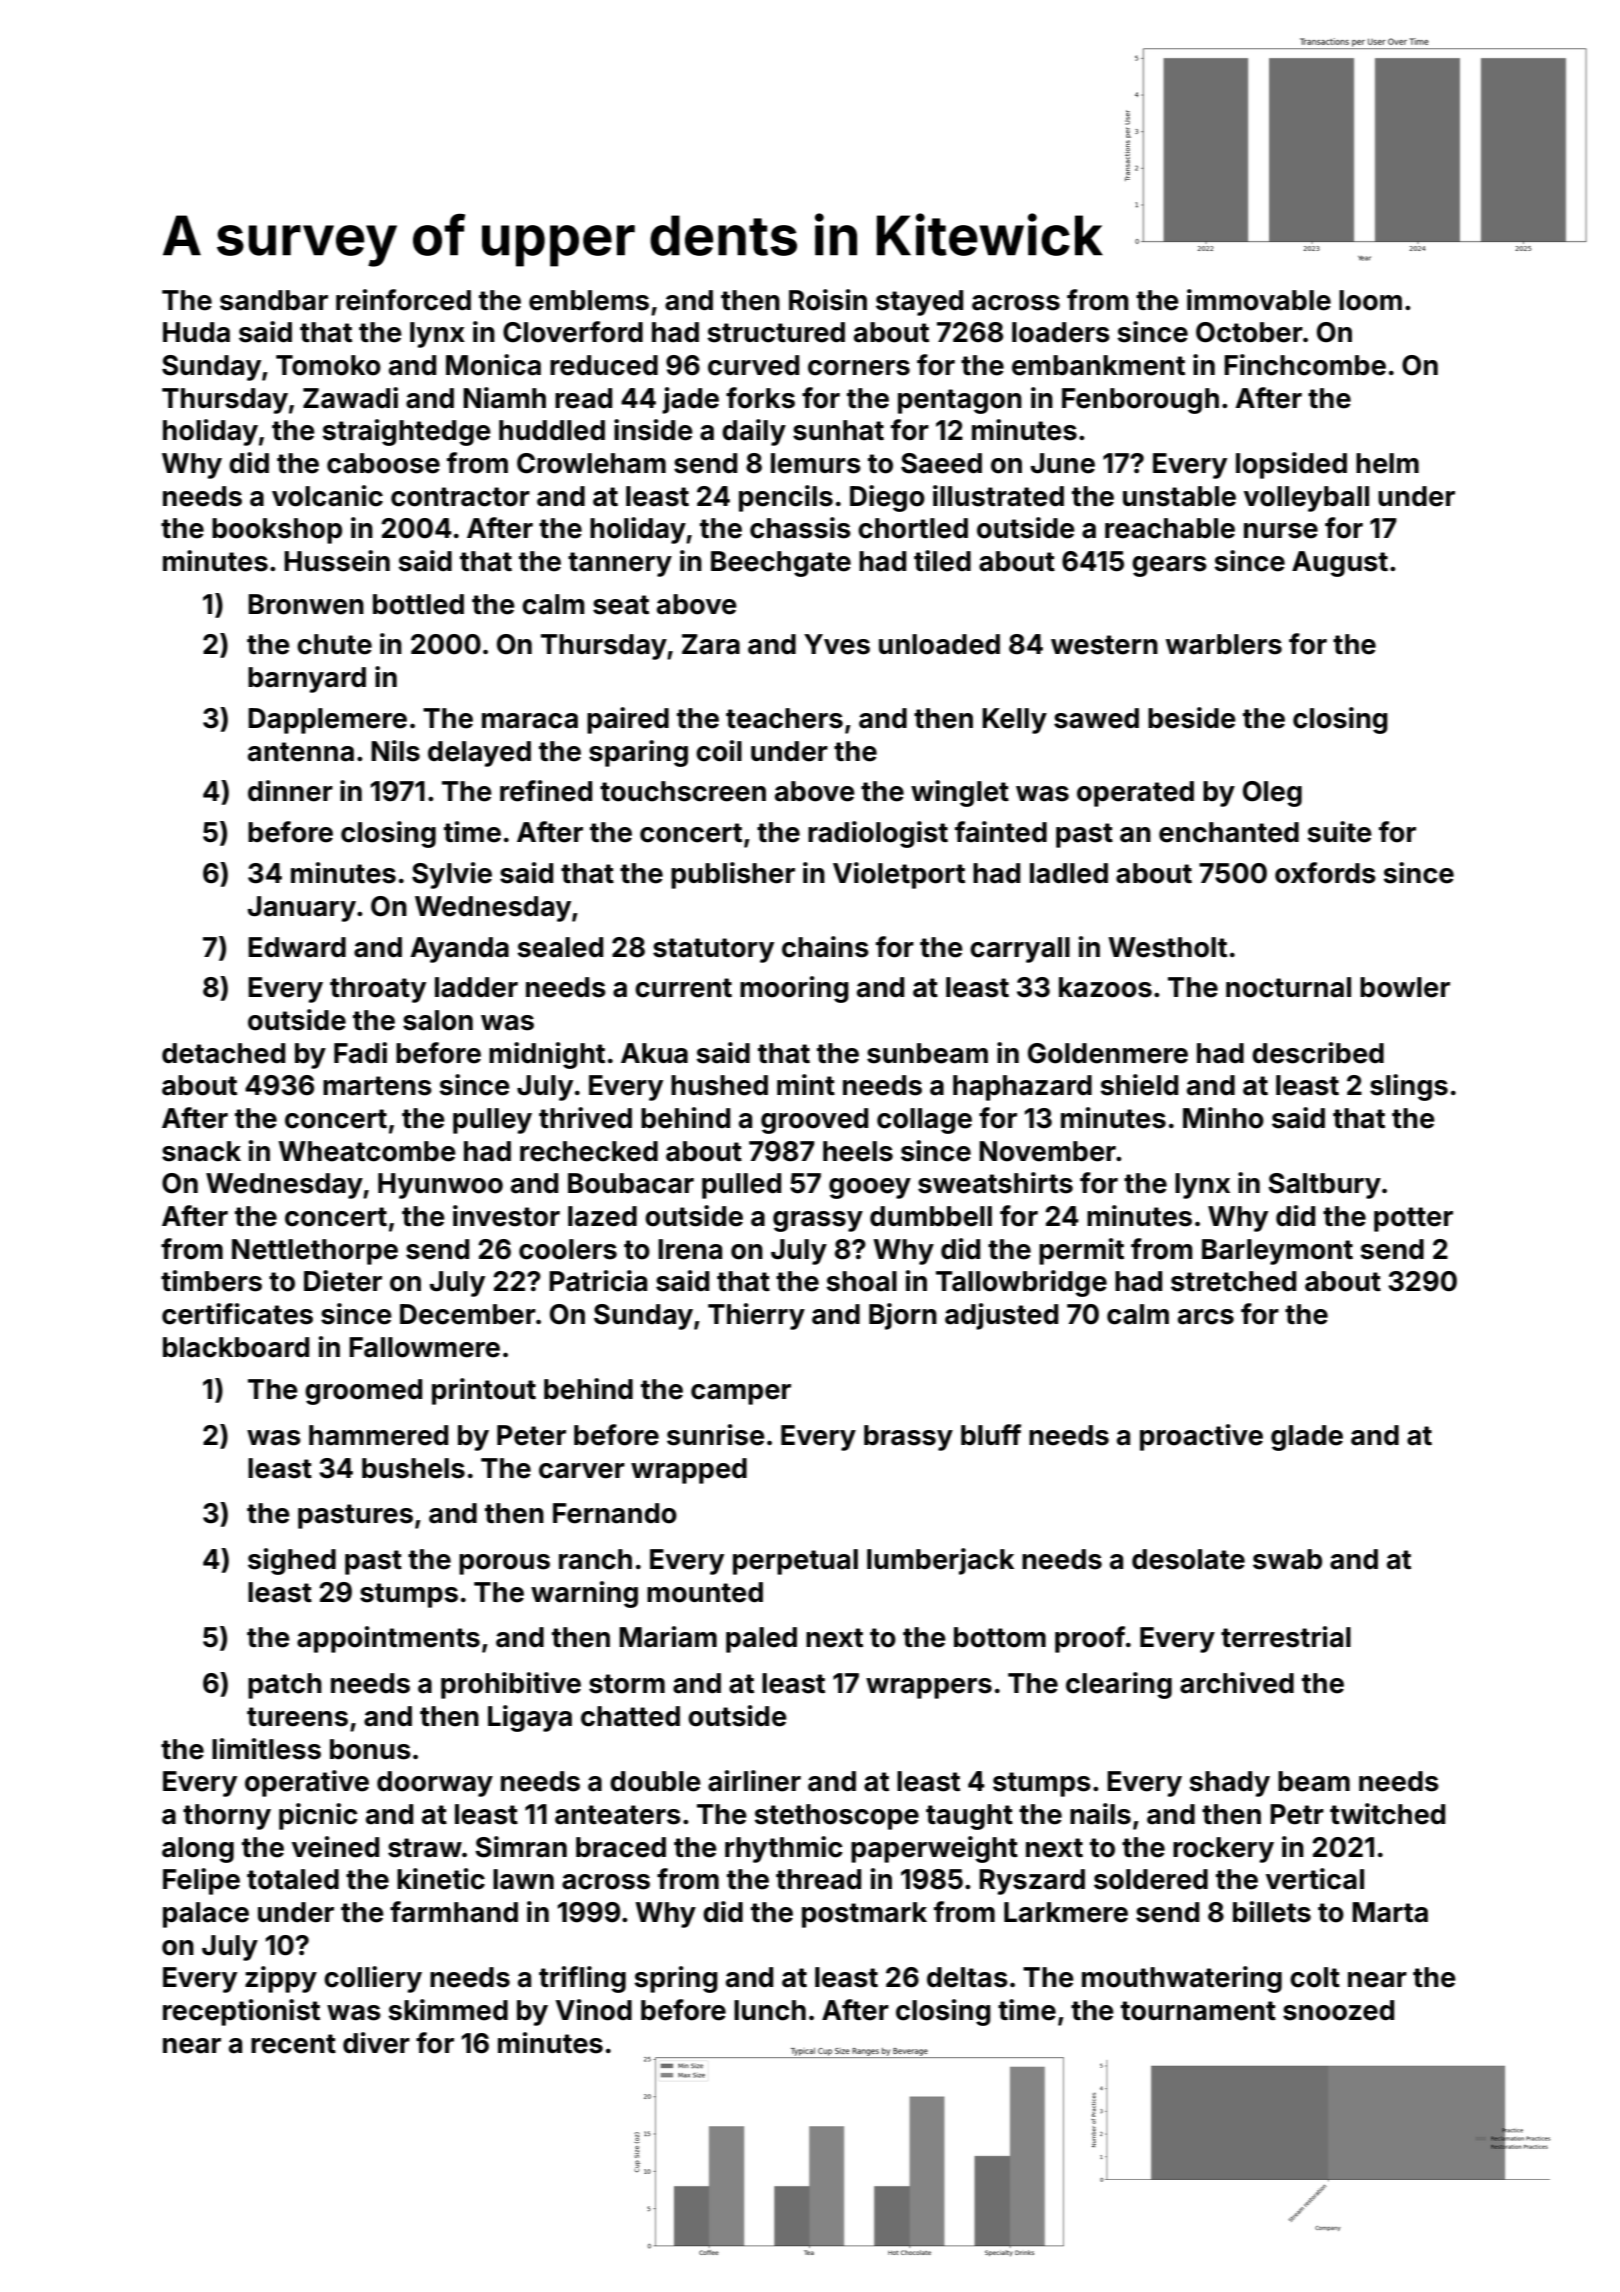  Describe the element at coordinates (1201, 1437) in the screenshot. I see `proactive` at that location.
